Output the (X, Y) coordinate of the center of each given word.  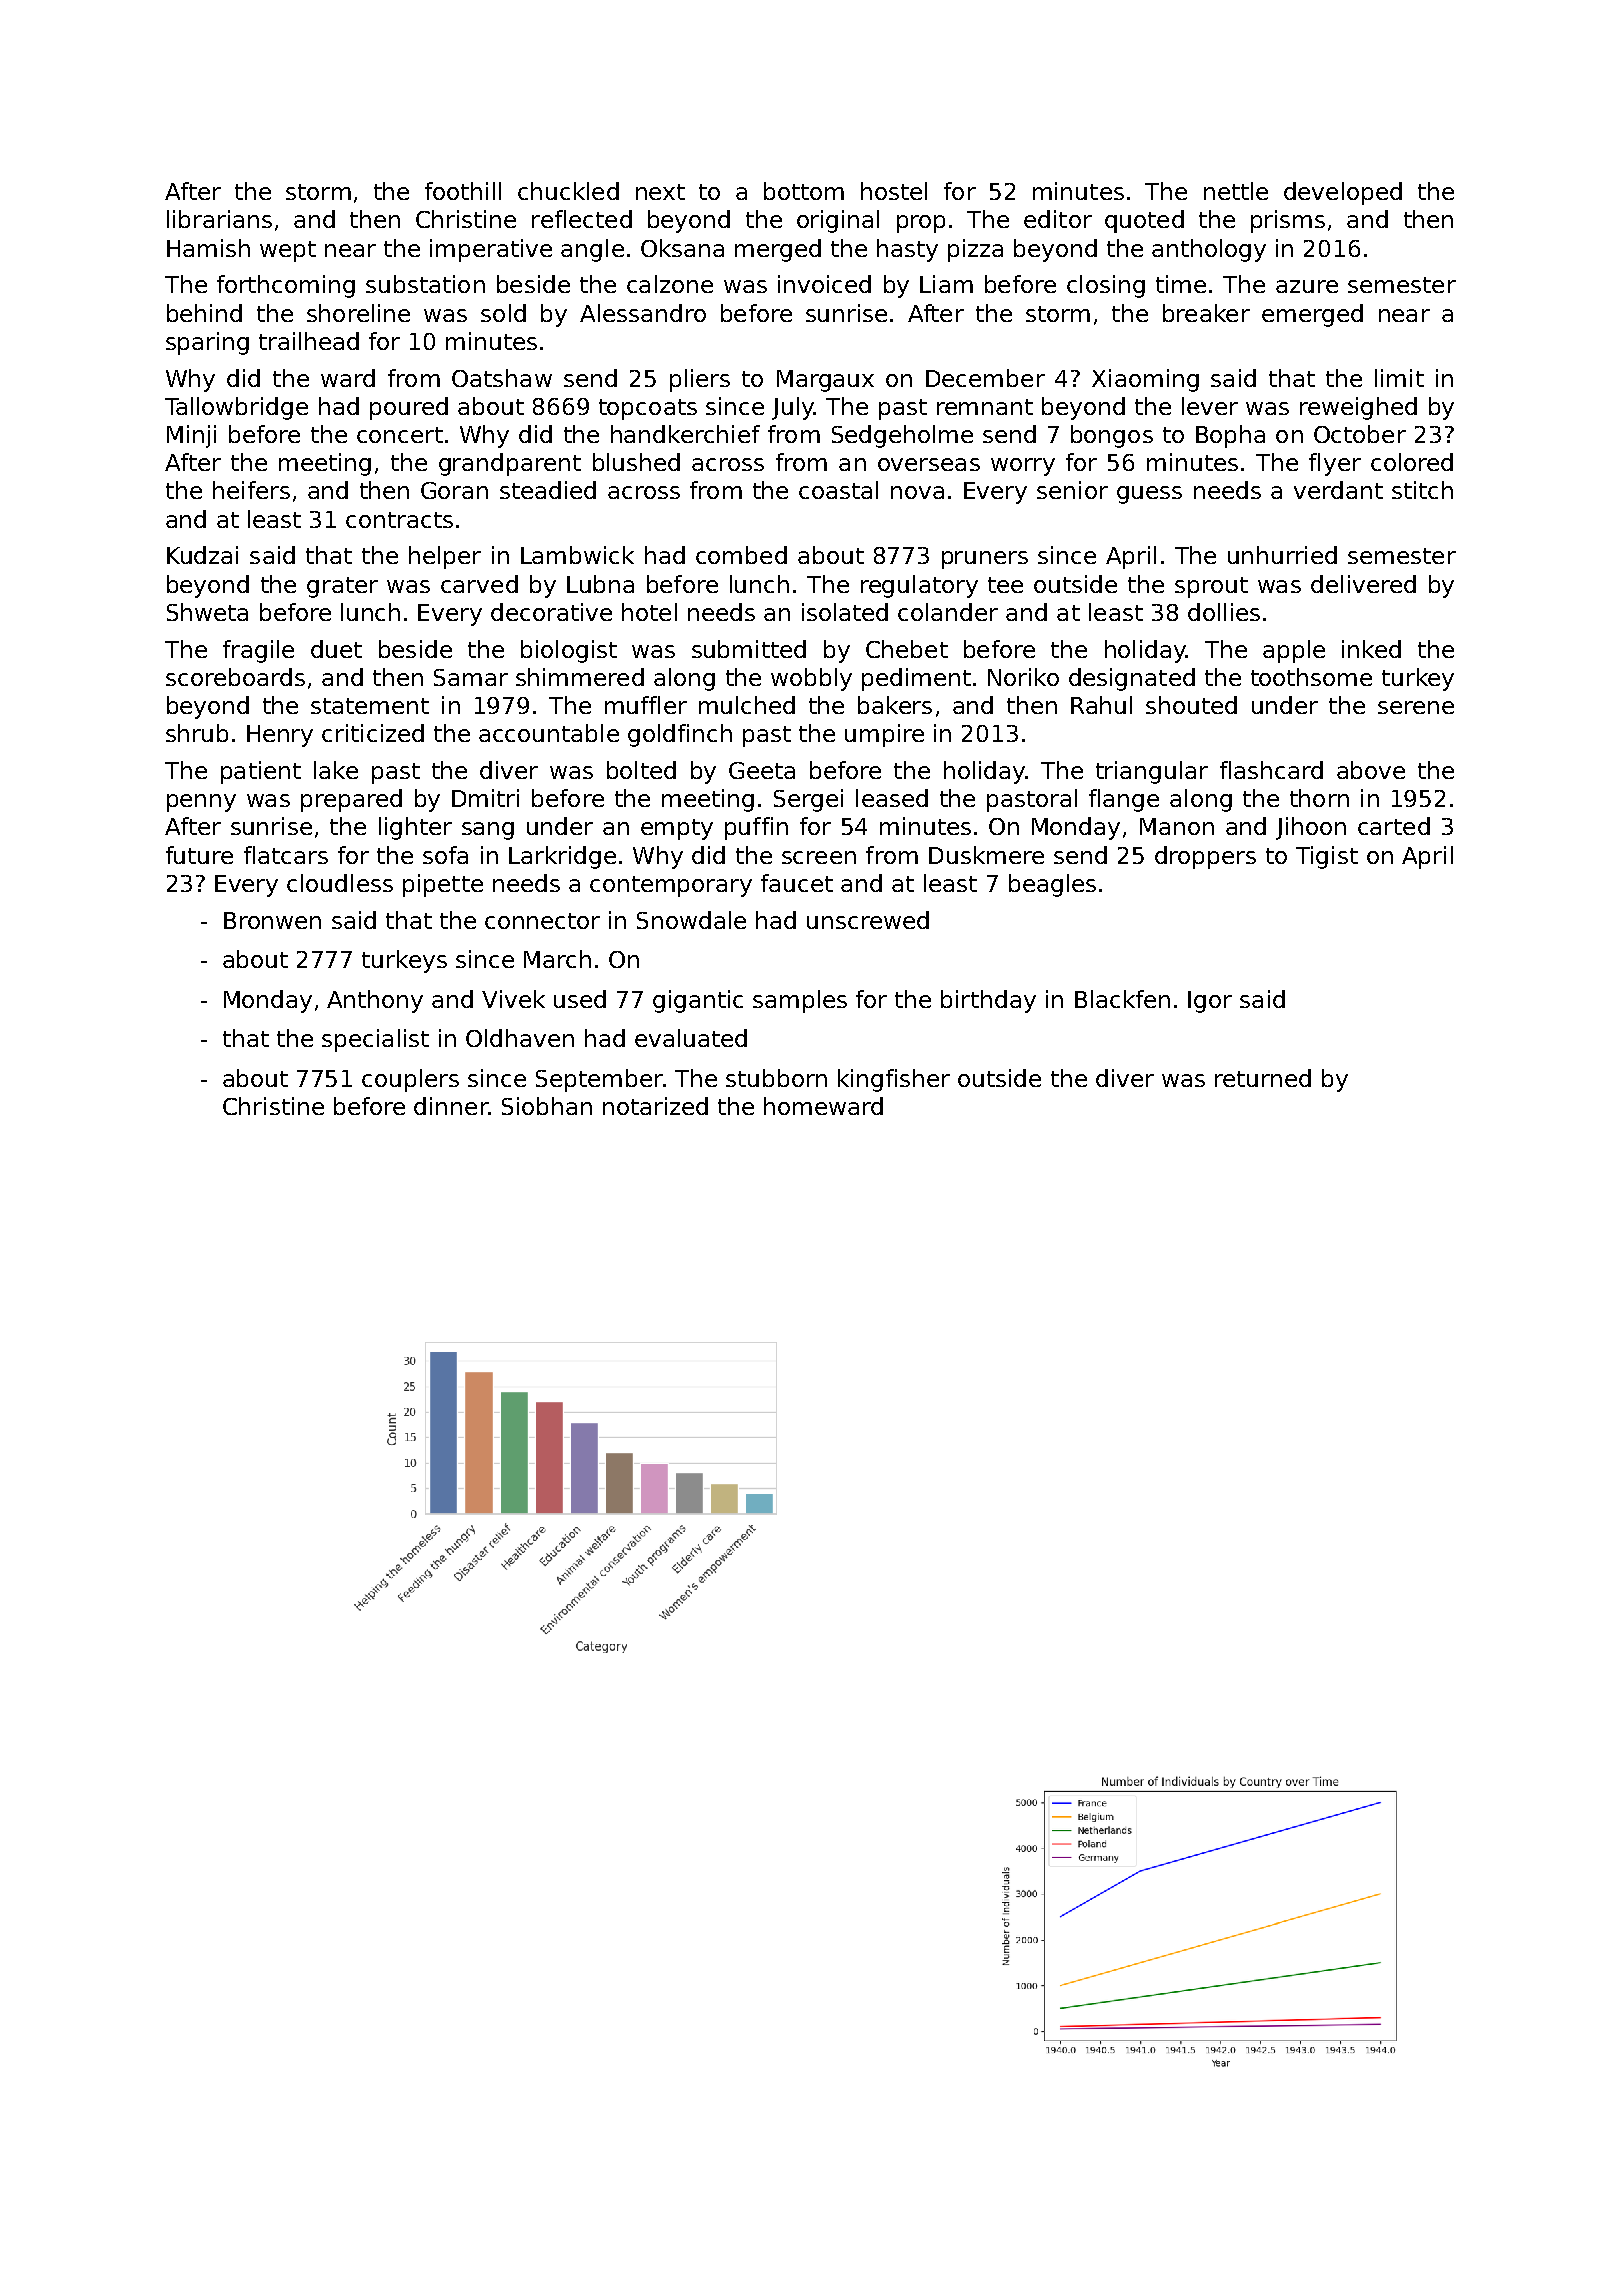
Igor (1210, 1002)
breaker (1206, 313)
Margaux (825, 381)
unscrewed (868, 920)
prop (921, 224)
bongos (1112, 436)
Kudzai (202, 555)
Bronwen (272, 920)
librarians (219, 219)
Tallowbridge (236, 408)
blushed (636, 462)
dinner (451, 1106)
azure (1307, 286)
